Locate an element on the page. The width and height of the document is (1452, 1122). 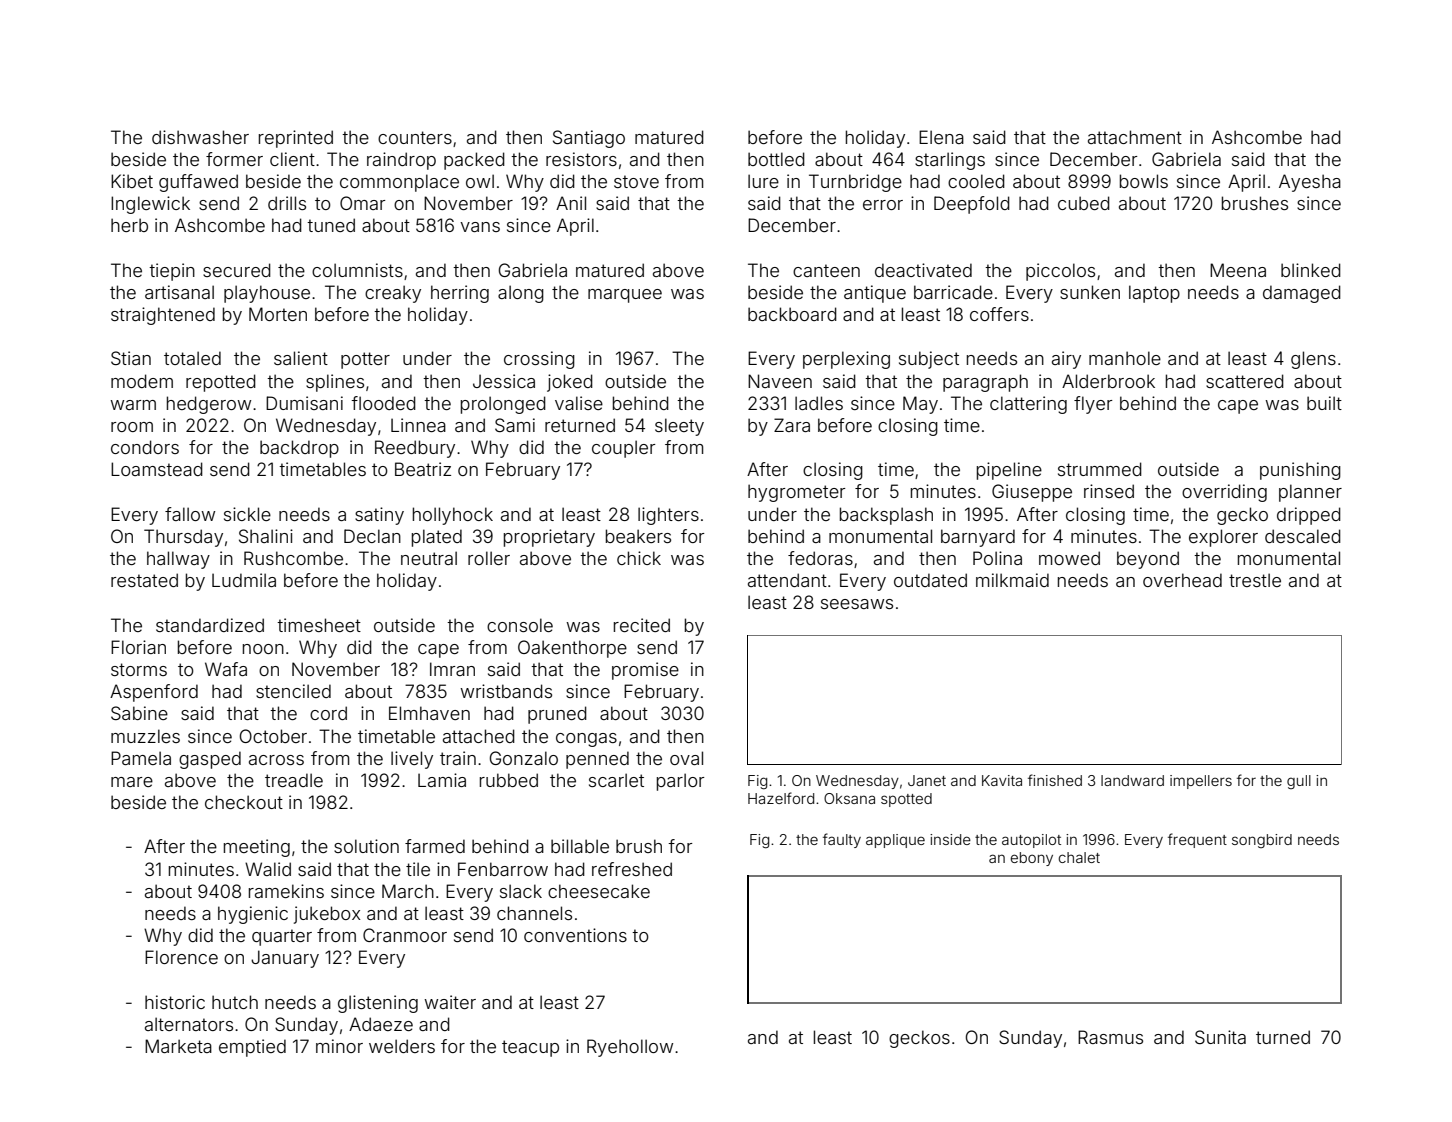
hallway is located at coordinates (178, 560).
